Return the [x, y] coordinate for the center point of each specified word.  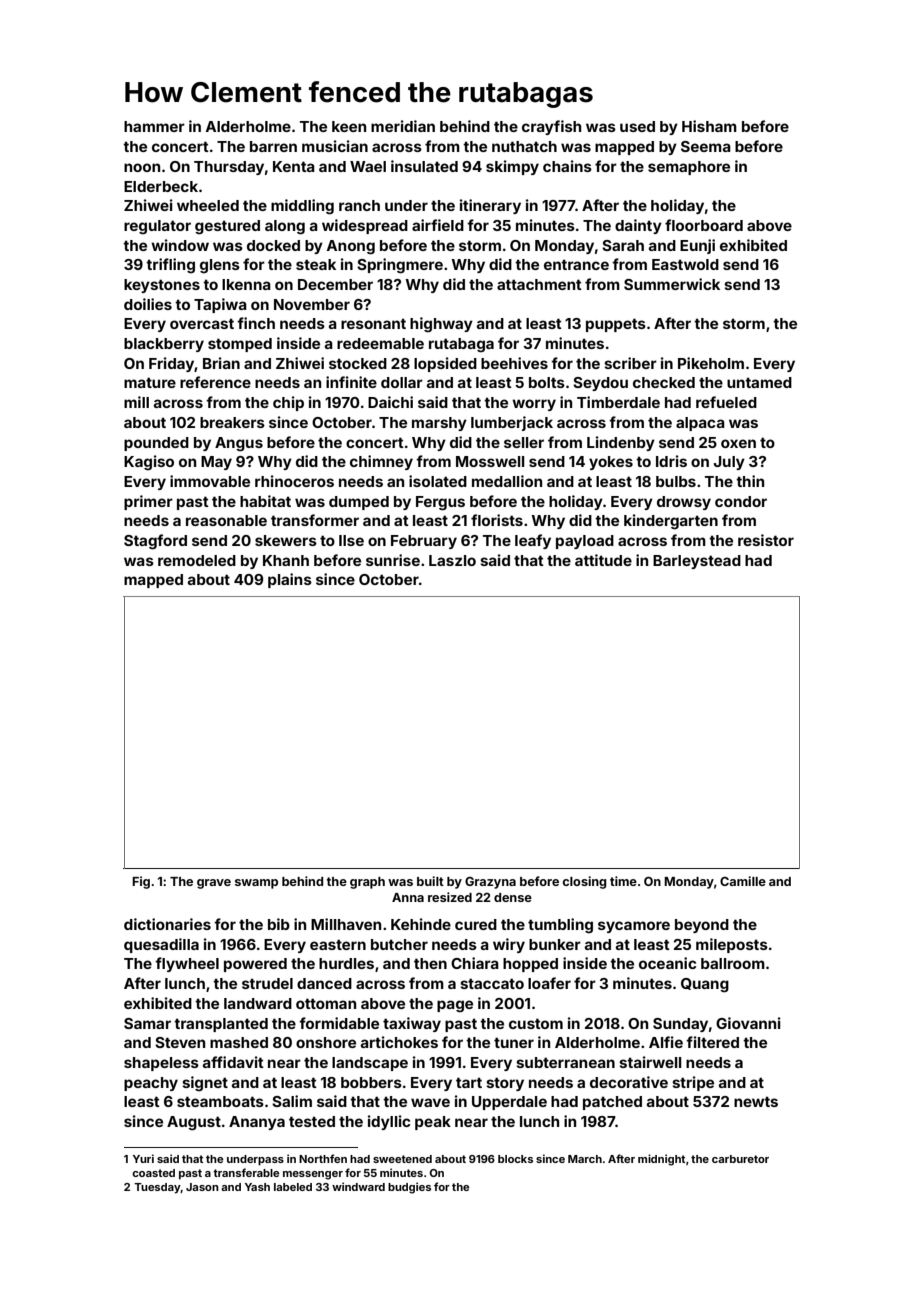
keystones [162, 286]
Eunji [697, 246]
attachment [539, 284]
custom [536, 1023]
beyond [702, 926]
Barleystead [697, 562]
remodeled [197, 560]
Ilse [351, 540]
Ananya [257, 1123]
